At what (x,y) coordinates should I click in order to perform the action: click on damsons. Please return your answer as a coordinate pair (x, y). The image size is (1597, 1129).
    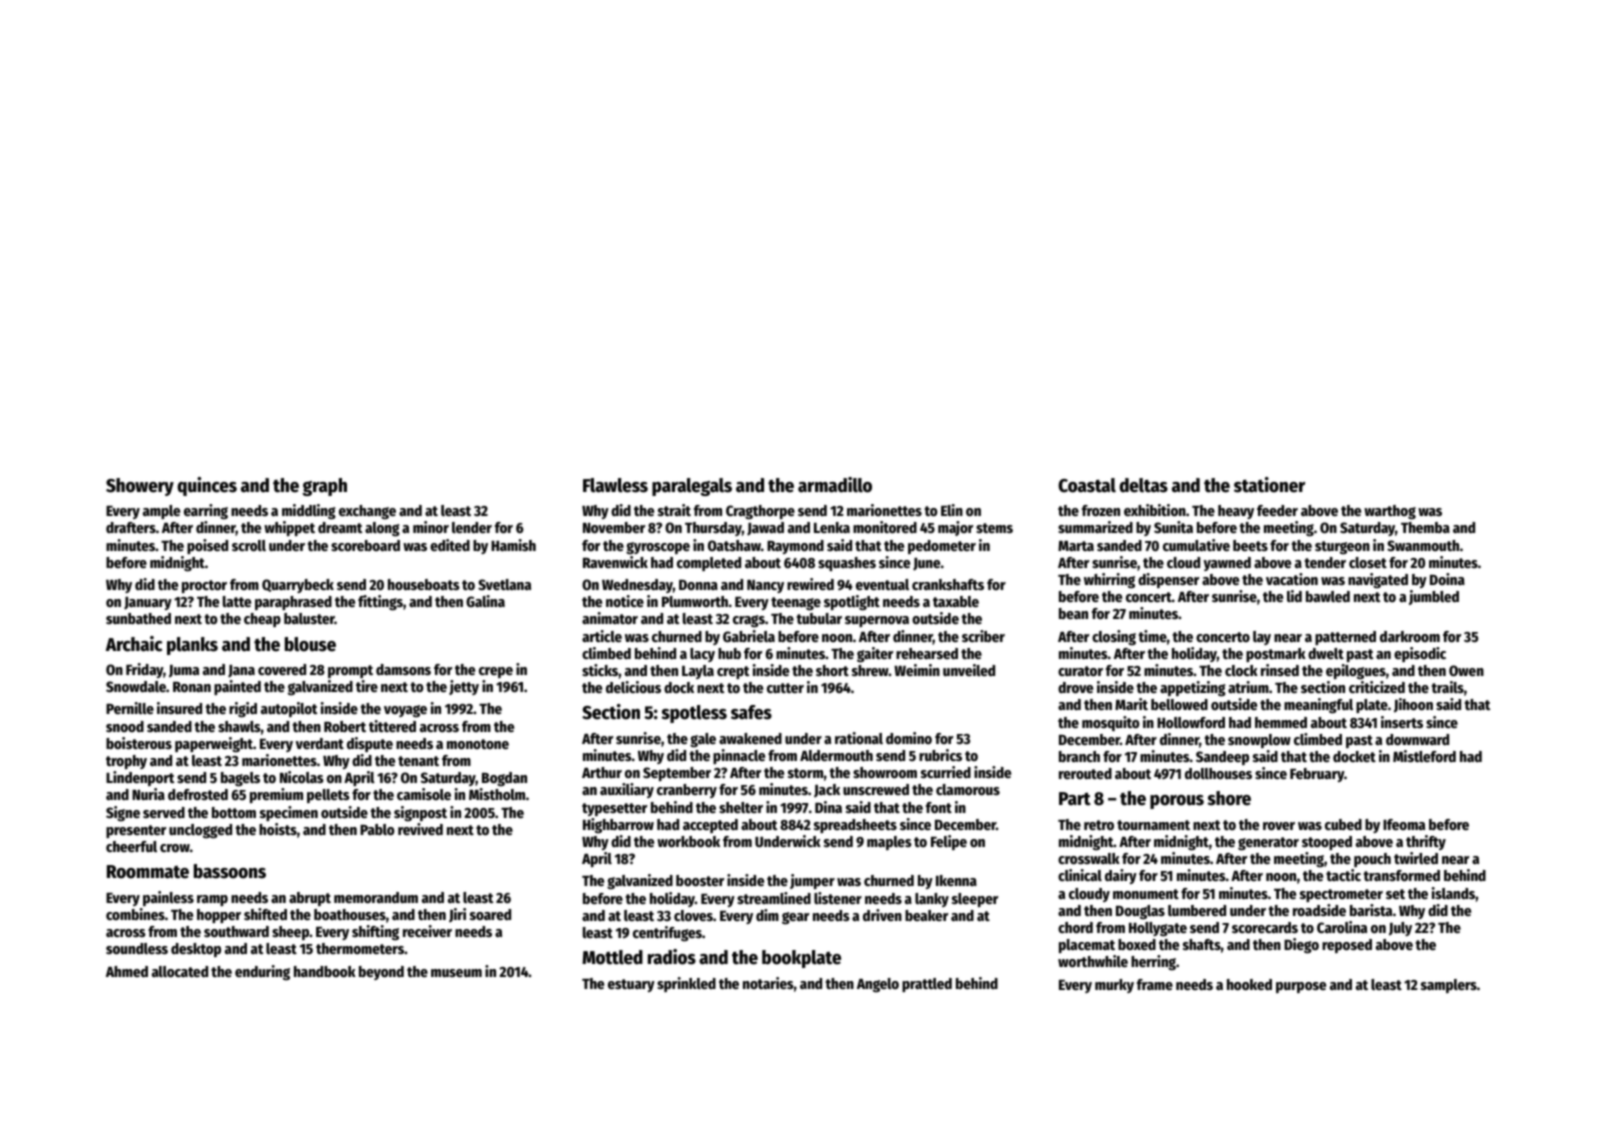
    Looking at the image, I should click on (403, 669).
